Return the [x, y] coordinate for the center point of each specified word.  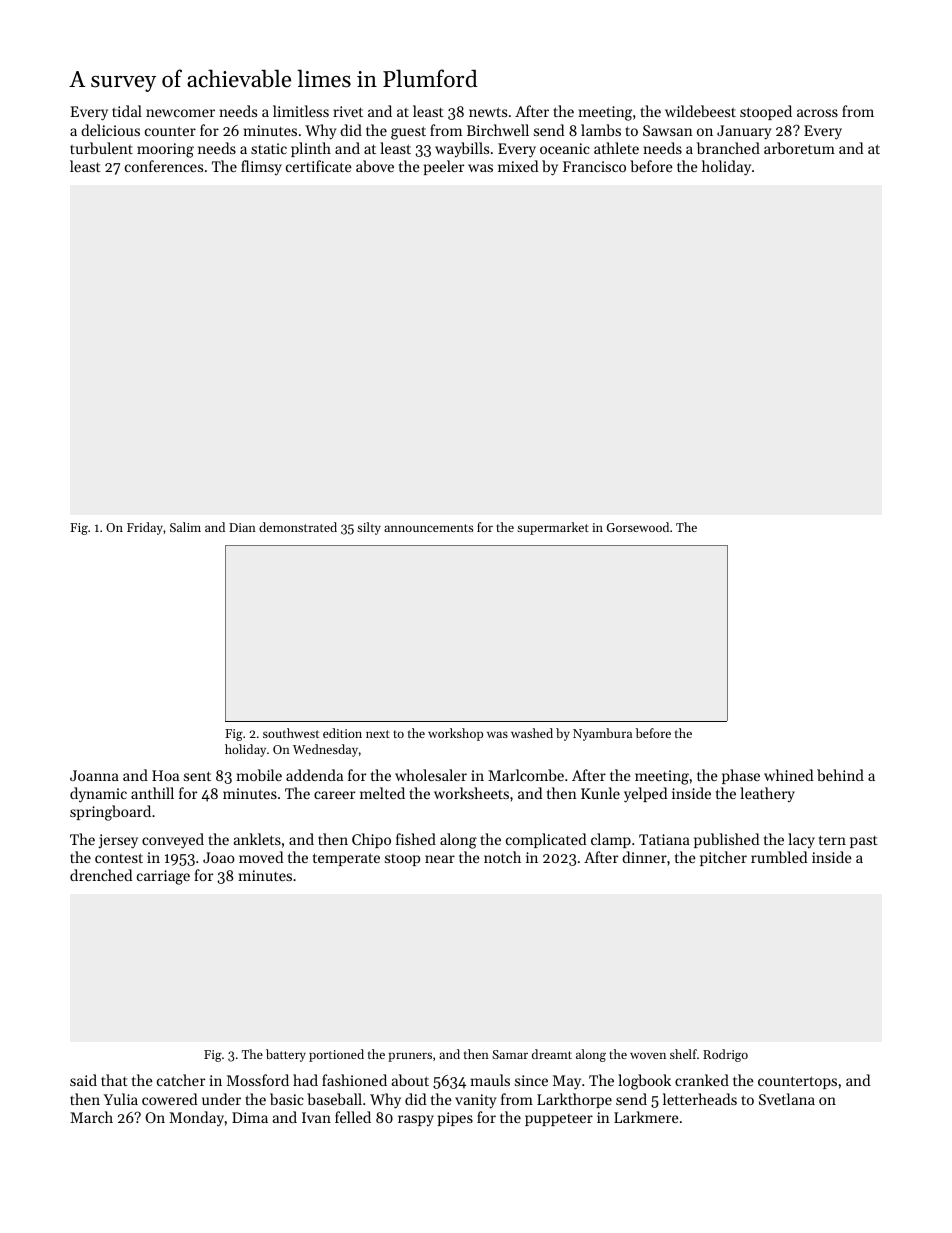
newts [488, 112]
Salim [185, 527]
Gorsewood [638, 527]
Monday [196, 1119]
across [817, 113]
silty [369, 528]
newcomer [180, 113]
